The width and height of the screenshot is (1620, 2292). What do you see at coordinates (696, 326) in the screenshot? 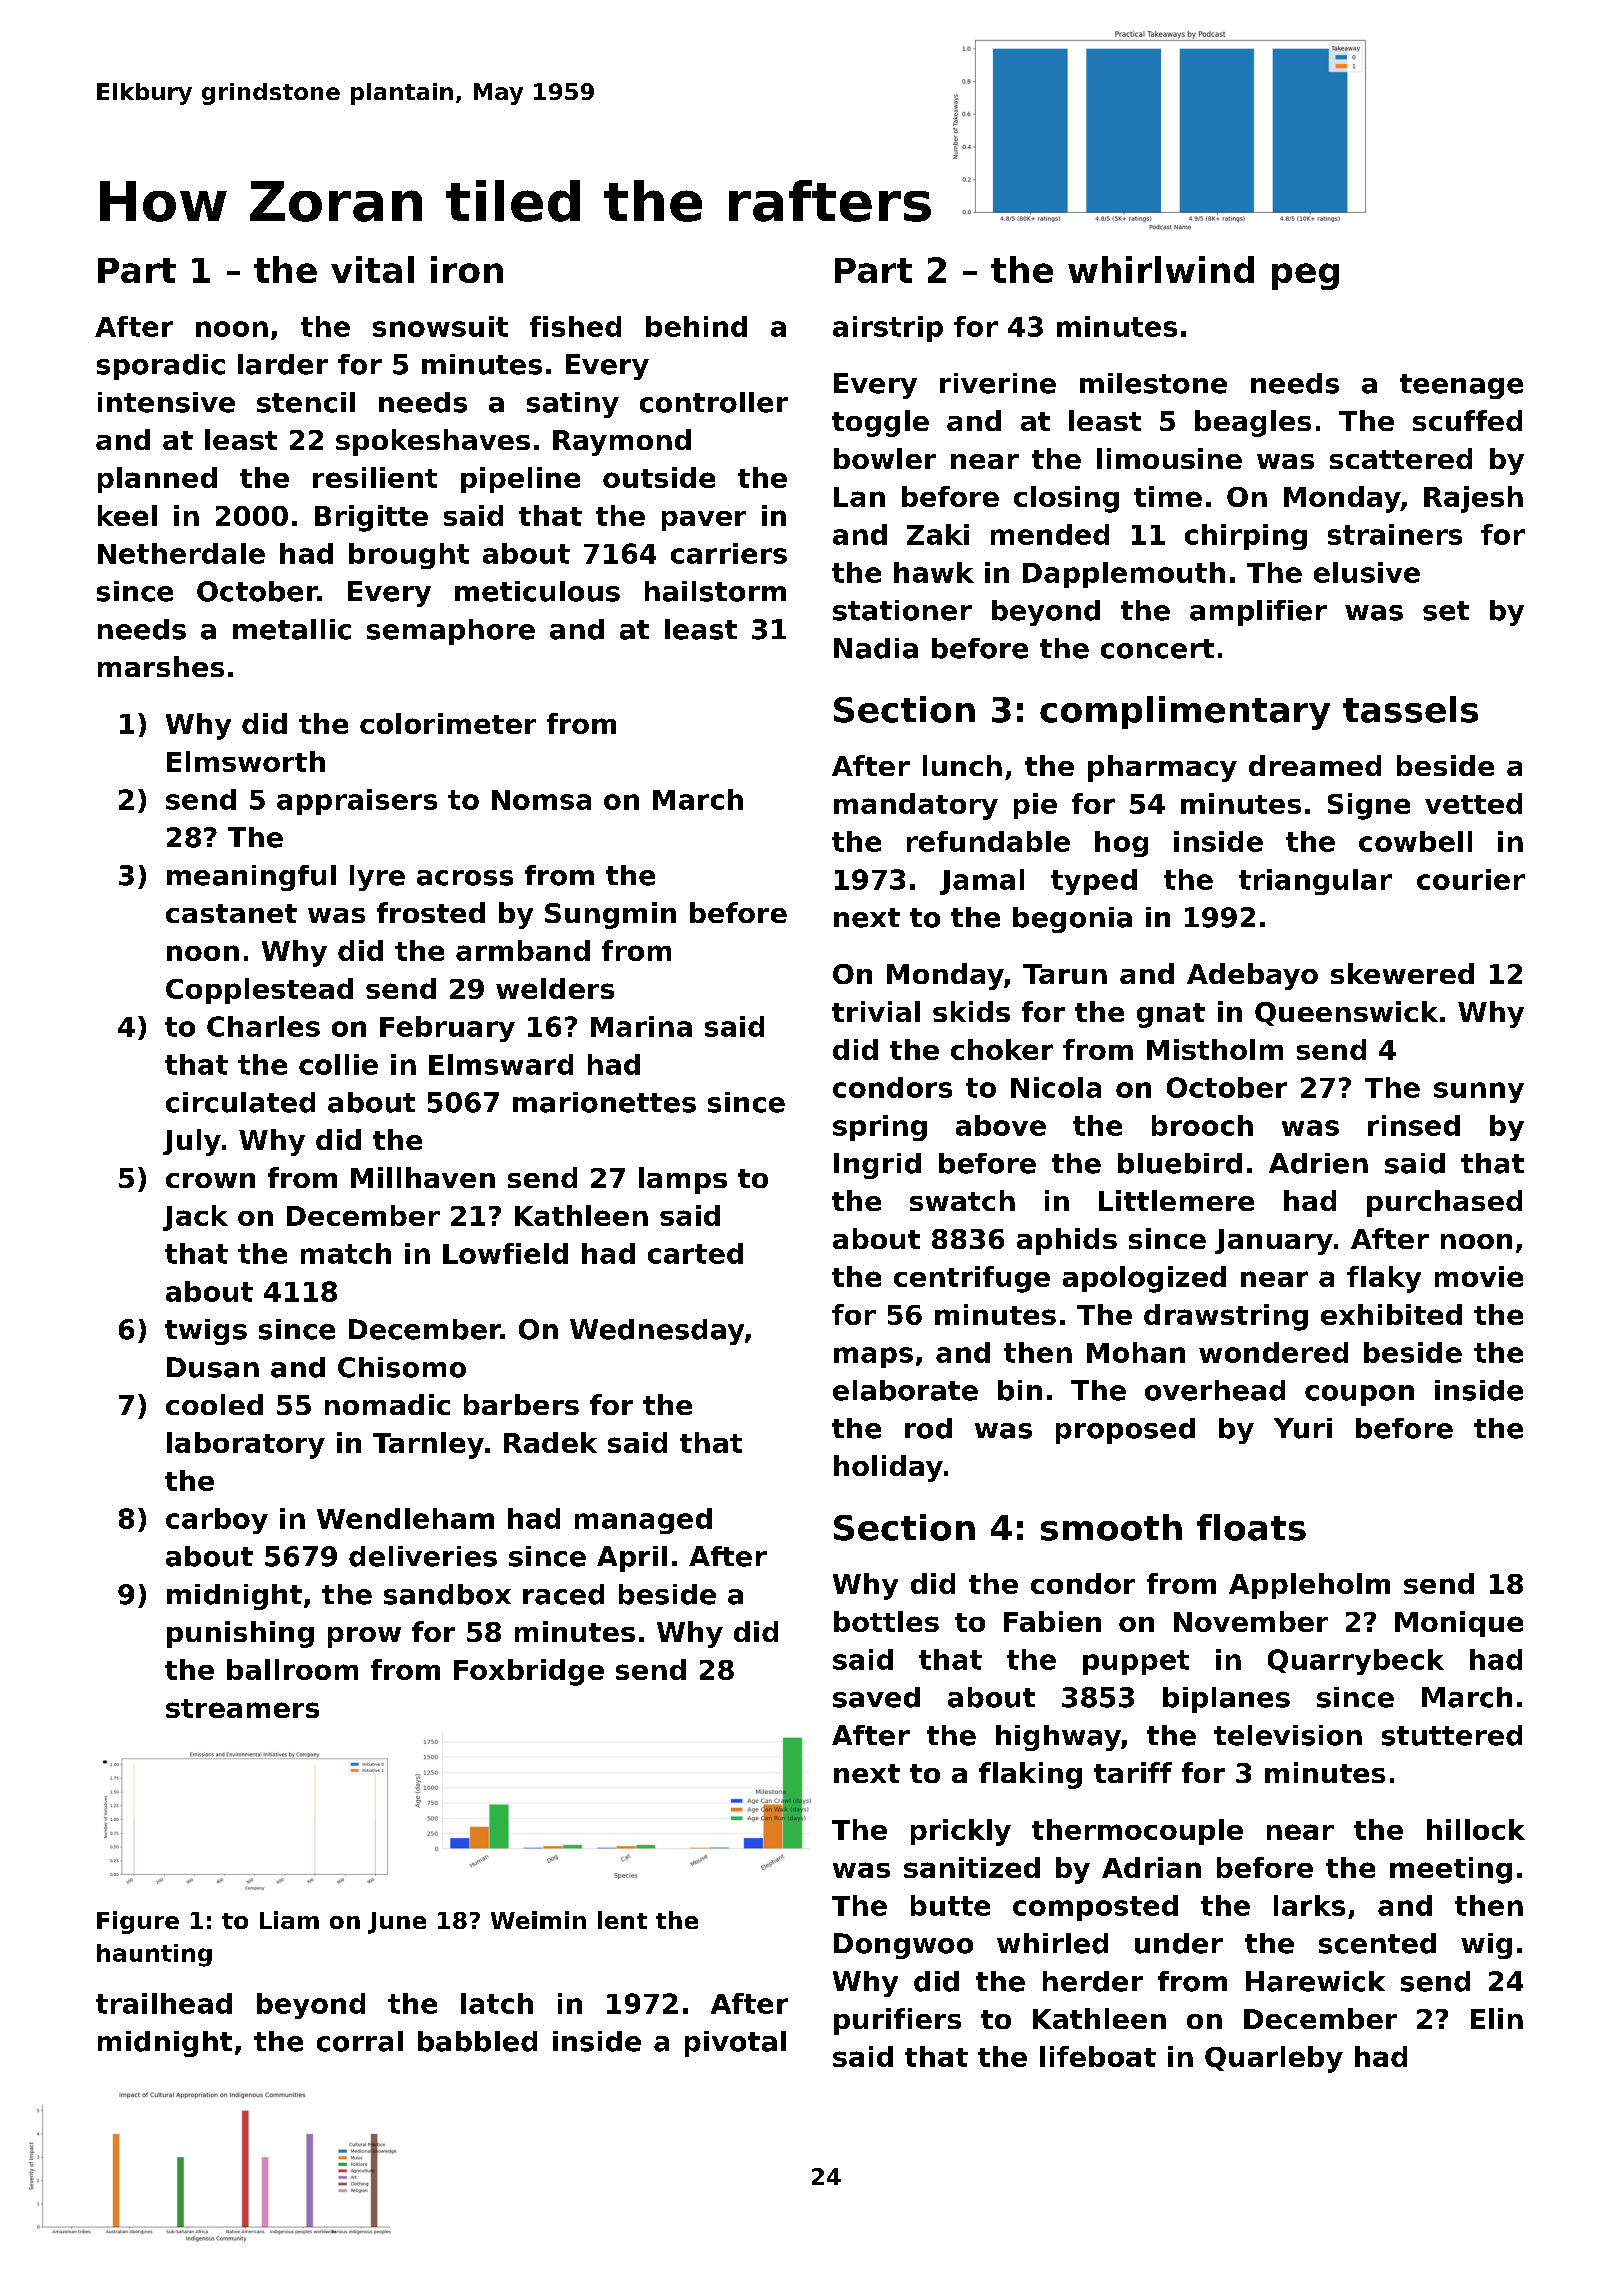
I see `behind` at bounding box center [696, 326].
